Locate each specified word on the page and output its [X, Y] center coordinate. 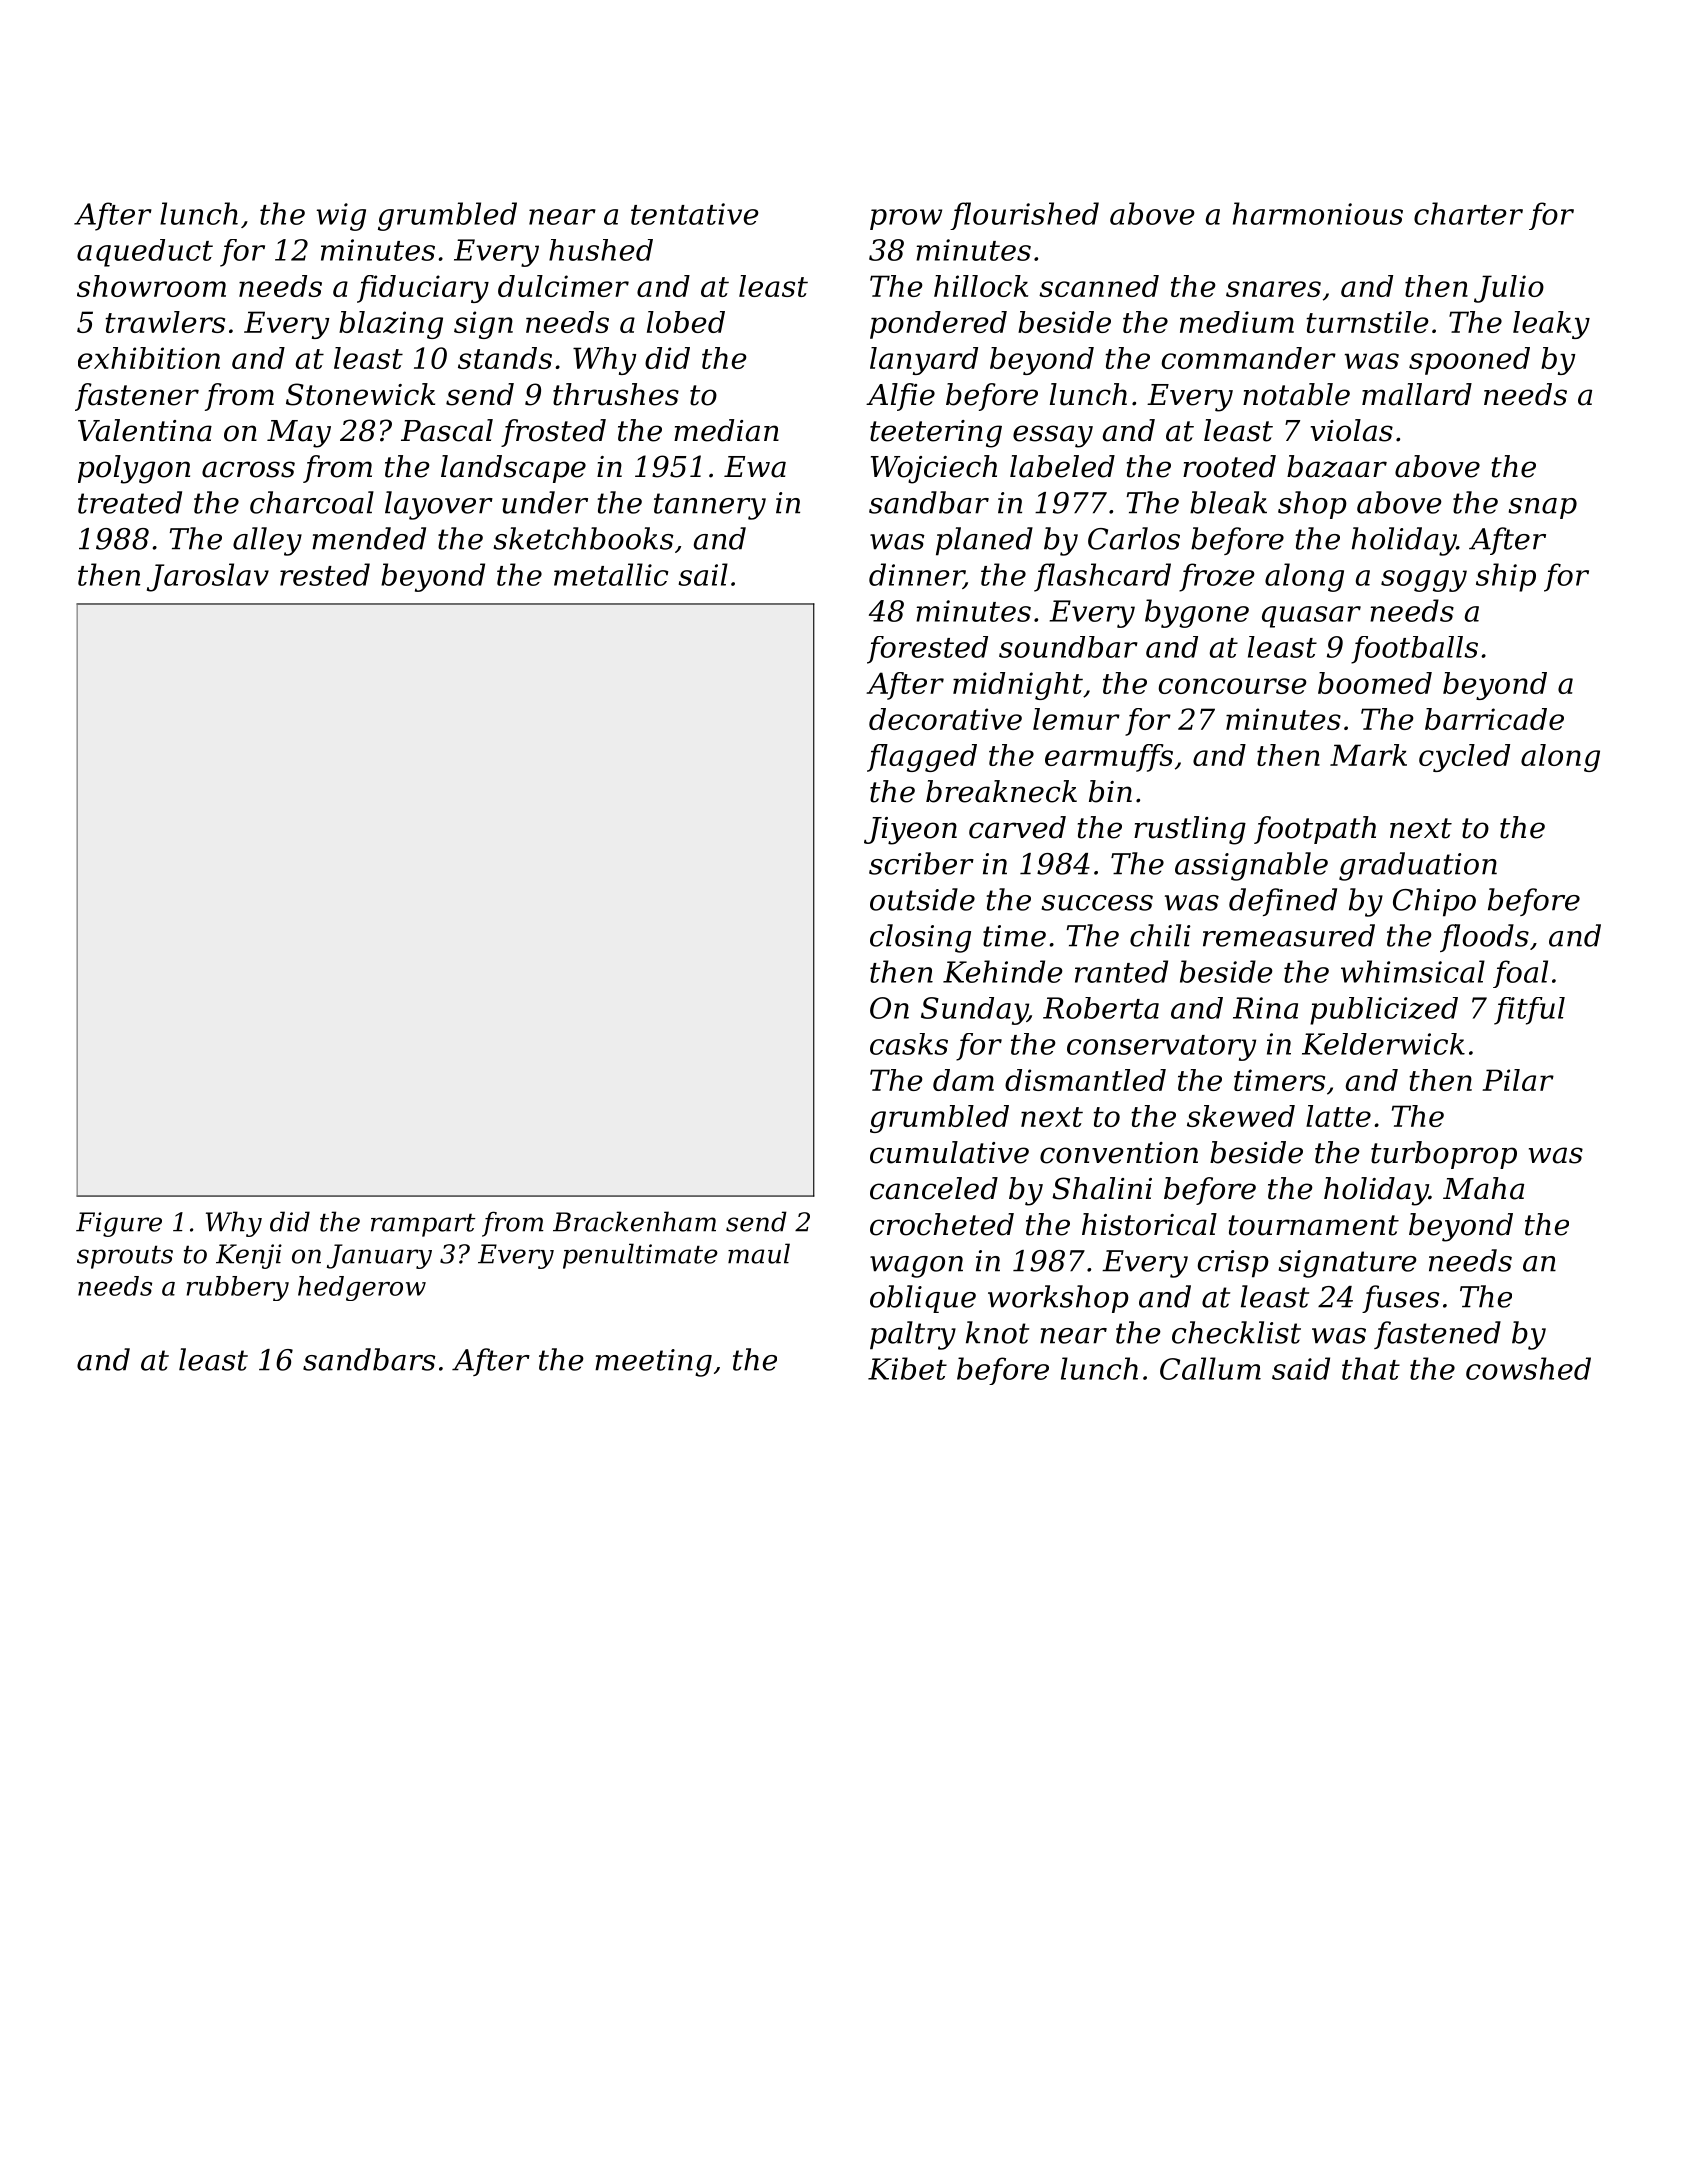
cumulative [949, 1152]
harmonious [1318, 213]
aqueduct [145, 253]
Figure [119, 1224]
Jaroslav [208, 577]
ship [1506, 577]
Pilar [1518, 1080]
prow [906, 219]
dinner [916, 575]
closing [920, 938]
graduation [1418, 866]
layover [439, 505]
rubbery [238, 1288]
